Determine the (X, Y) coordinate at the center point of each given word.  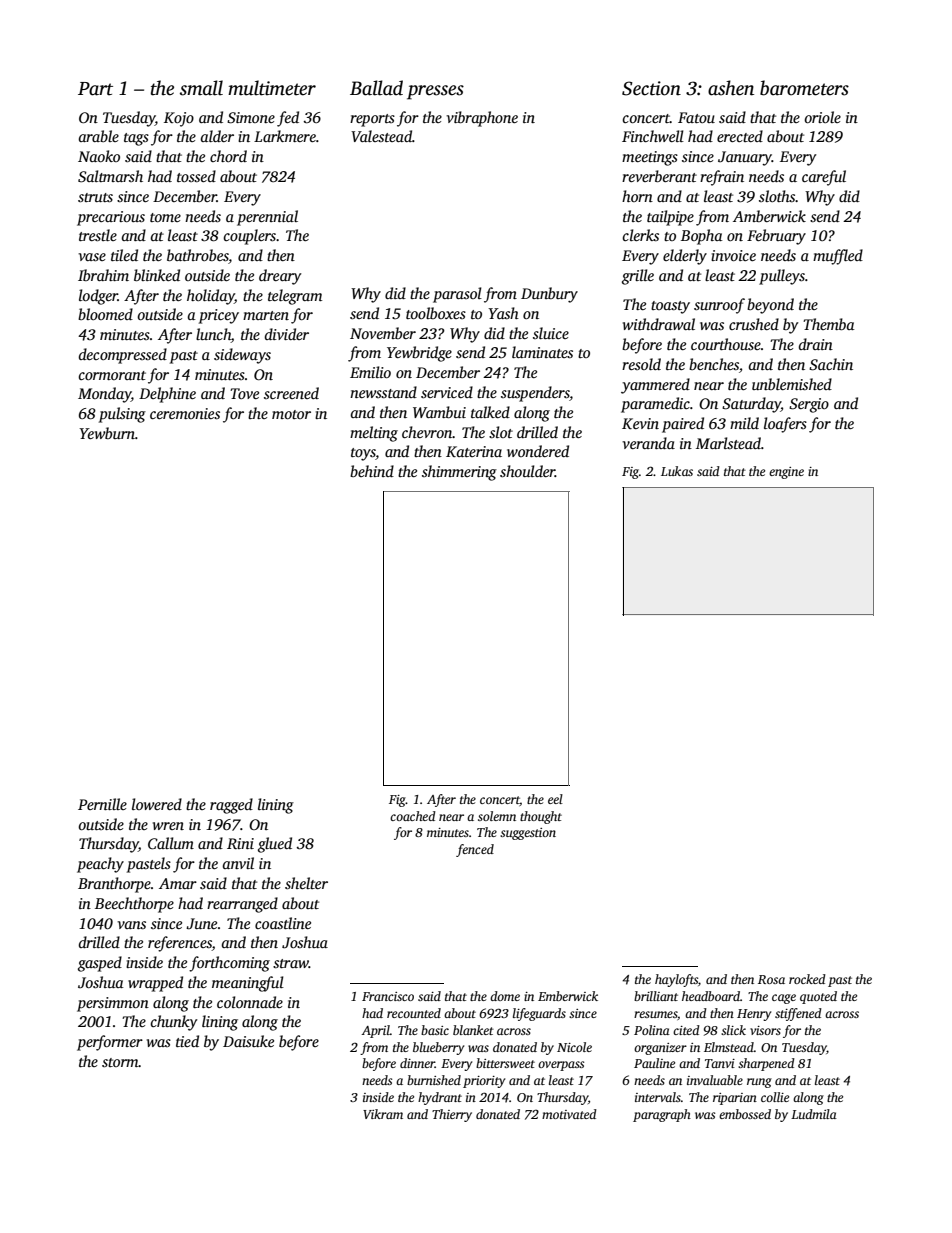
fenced (475, 850)
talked (490, 412)
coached (413, 816)
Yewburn (107, 433)
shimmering (459, 473)
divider (287, 334)
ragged (231, 806)
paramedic (655, 405)
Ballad (376, 88)
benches (714, 364)
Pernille (102, 804)
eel (555, 799)
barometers (804, 88)
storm (120, 1062)
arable (98, 136)
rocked (807, 979)
